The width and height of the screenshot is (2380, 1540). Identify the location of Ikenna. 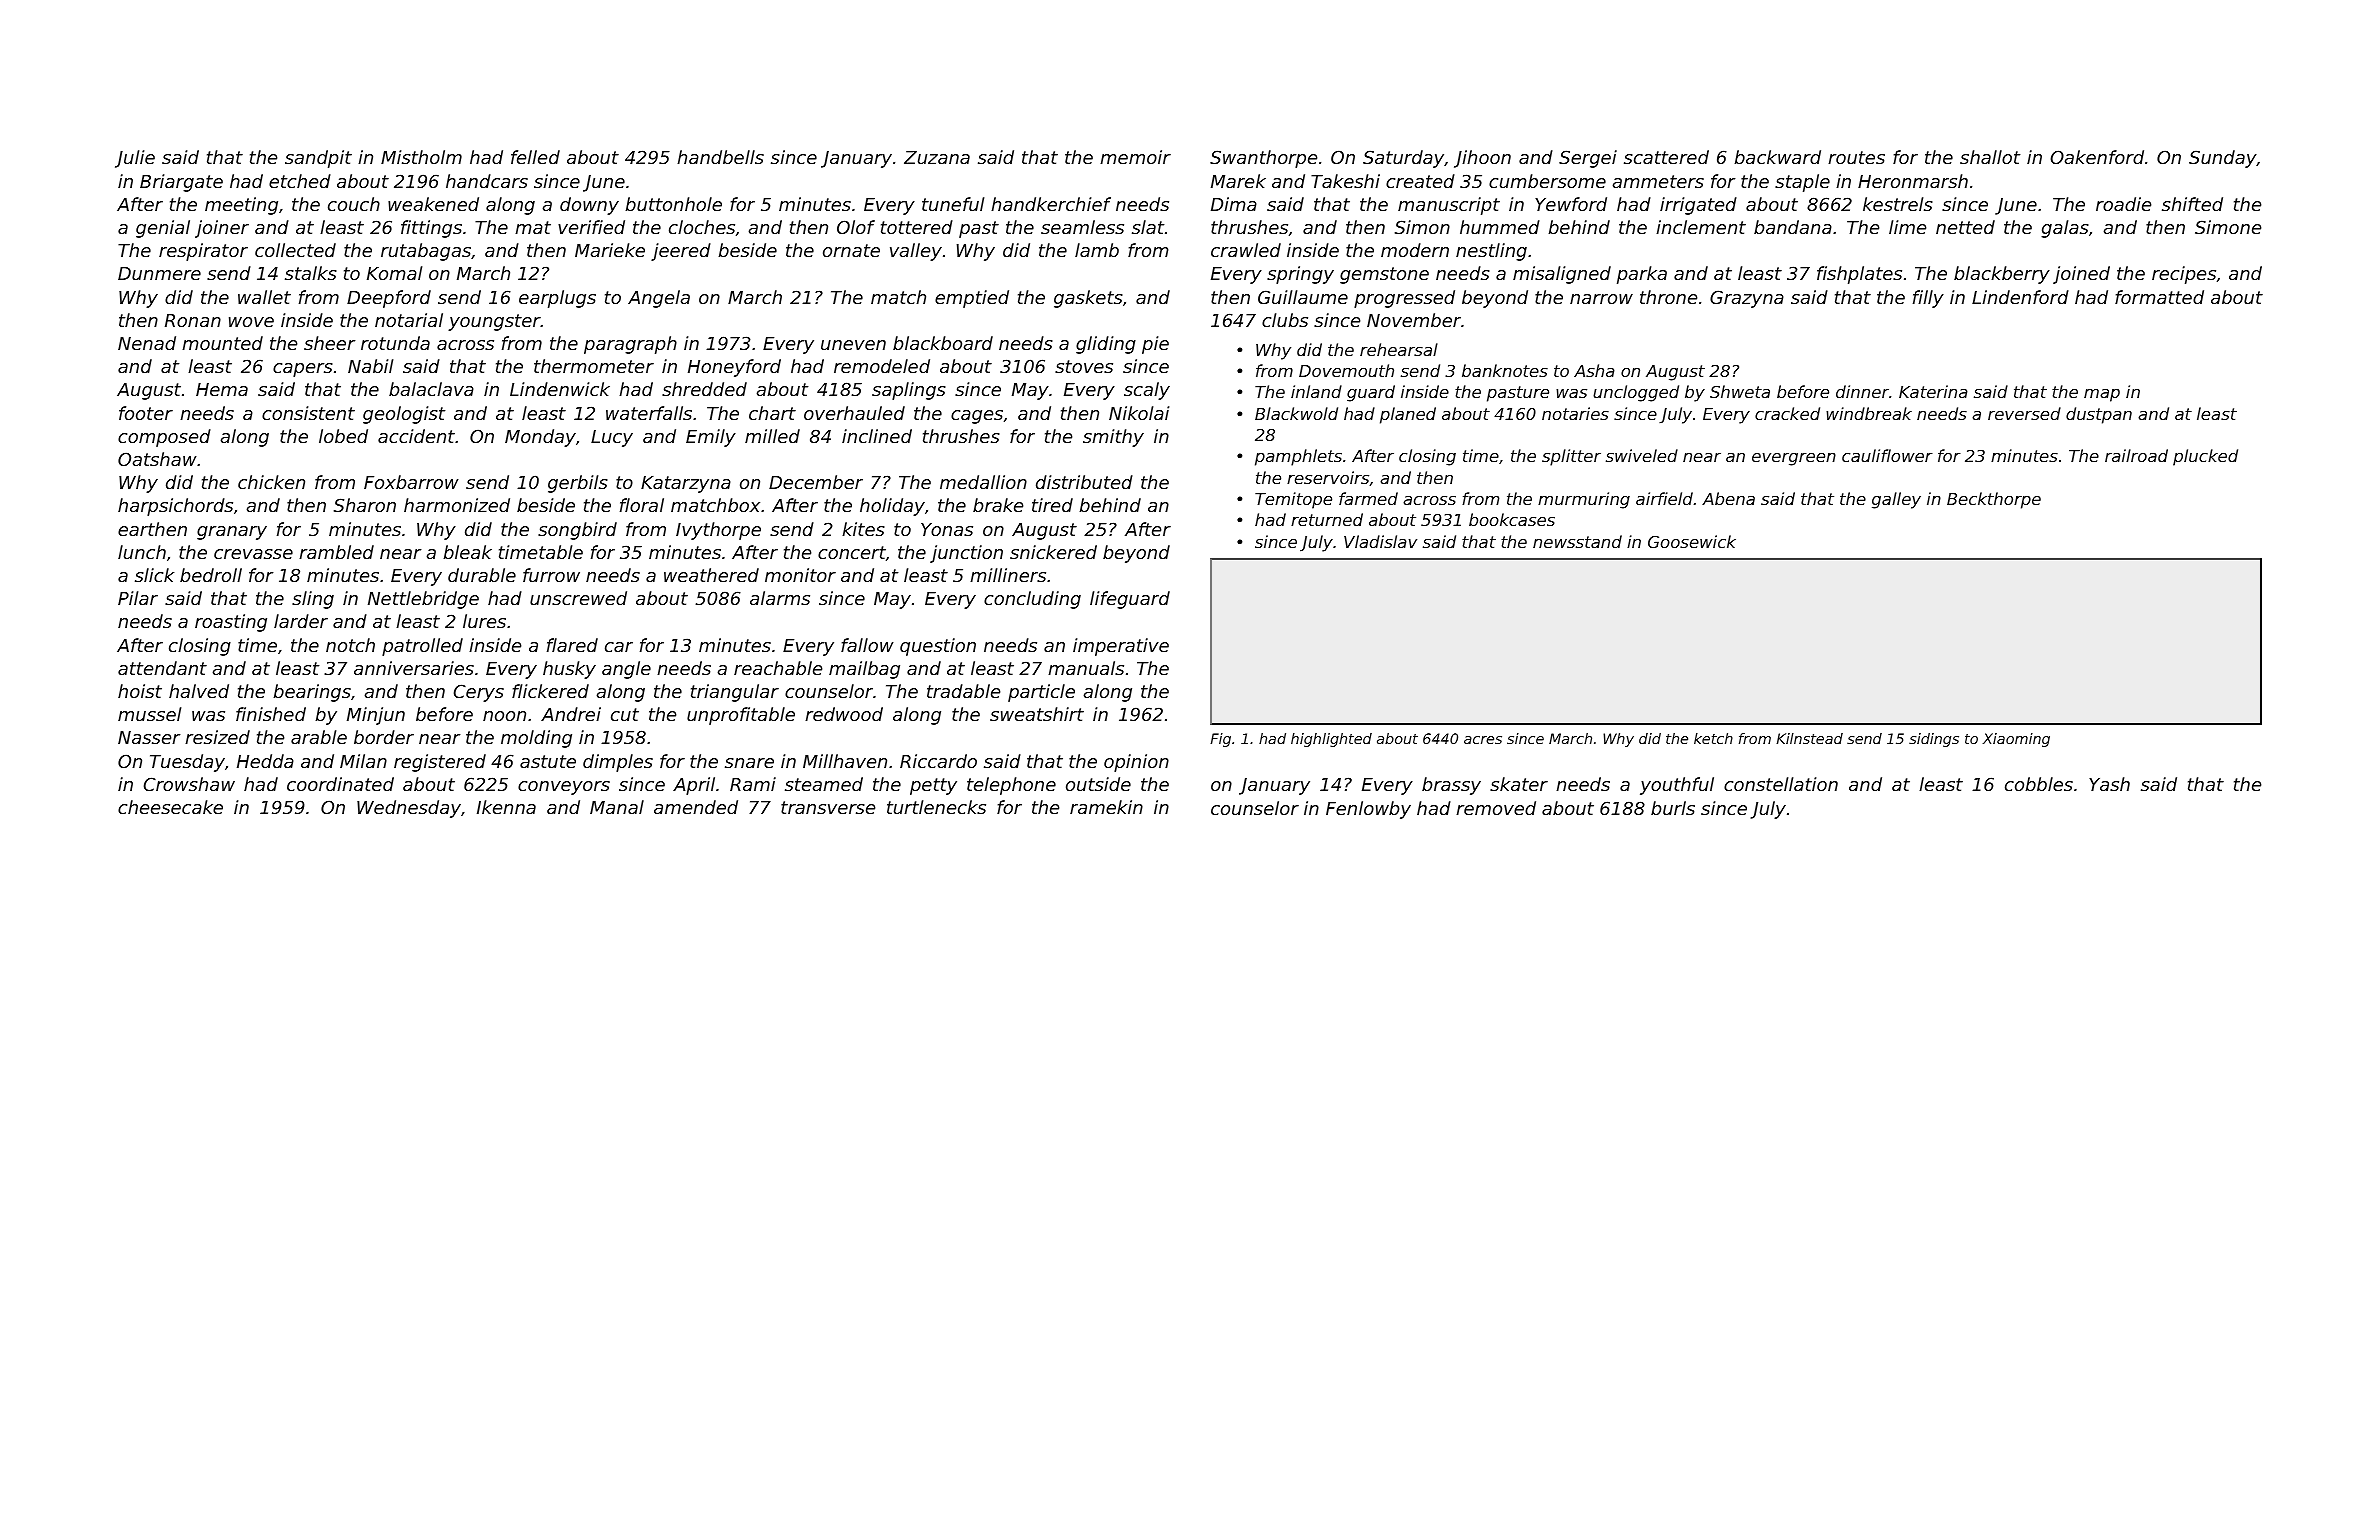
(506, 807).
